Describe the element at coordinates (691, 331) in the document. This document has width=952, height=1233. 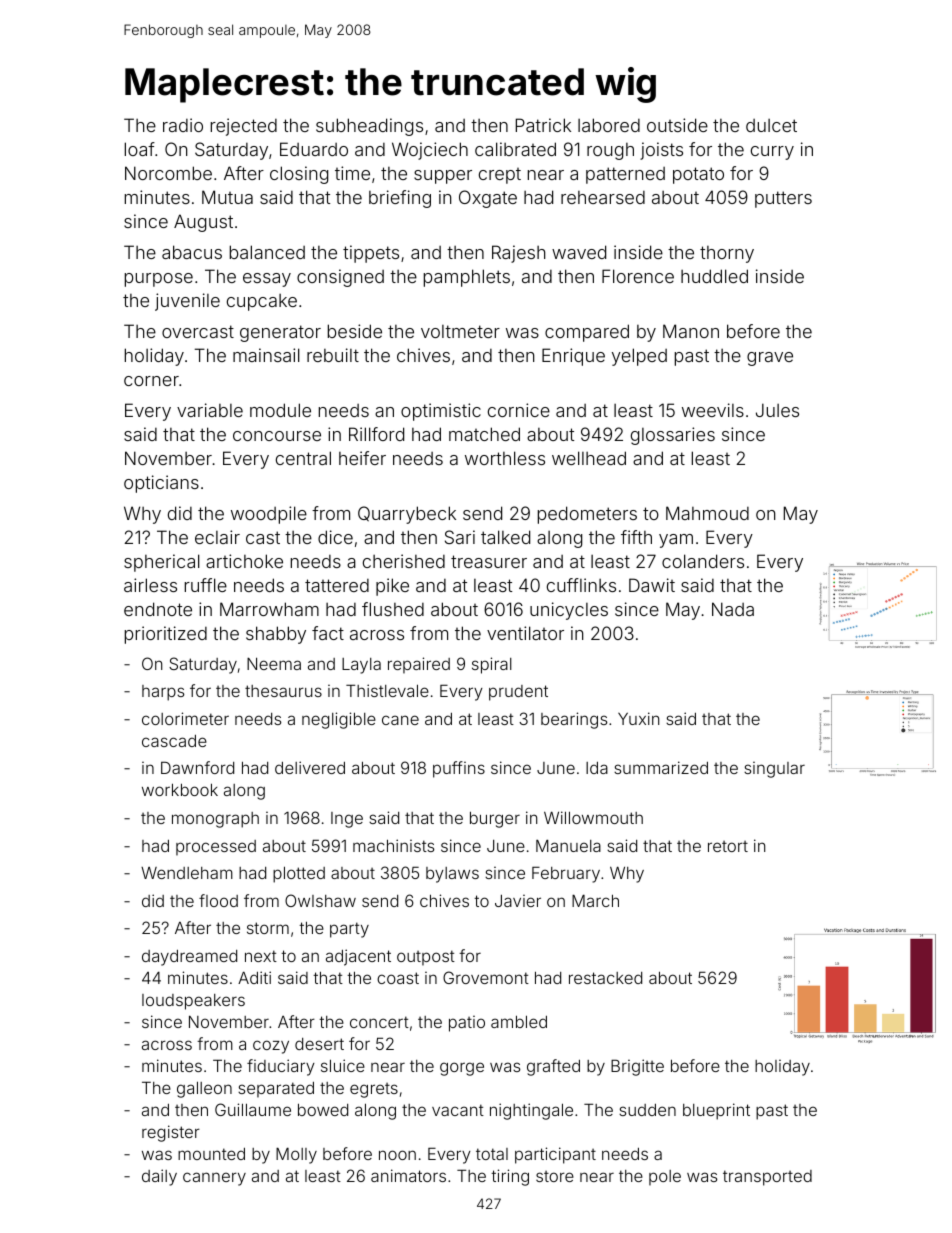
I see `Manon` at that location.
